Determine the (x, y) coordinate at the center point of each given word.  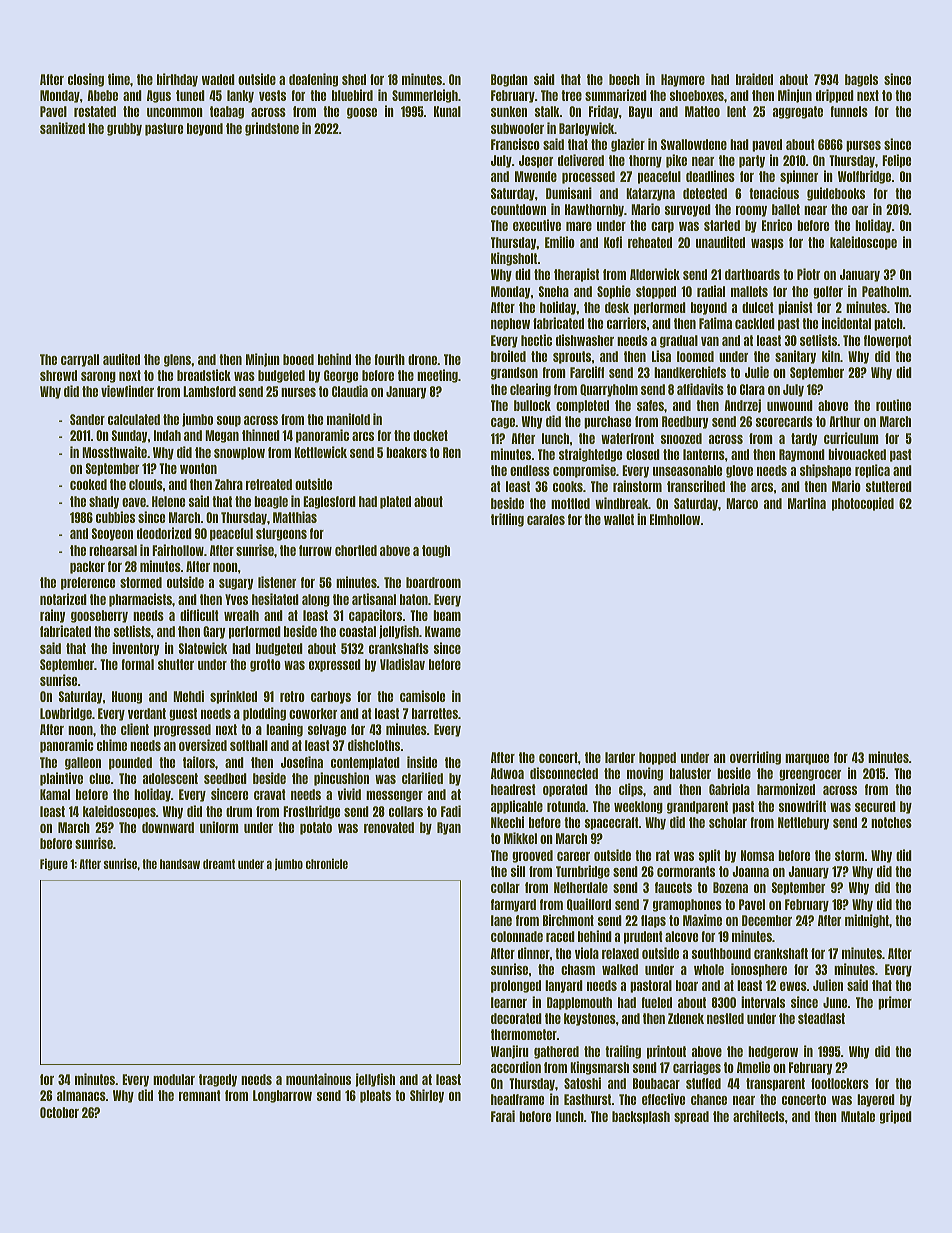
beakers (406, 452)
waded (218, 79)
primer (895, 1003)
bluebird (352, 95)
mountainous (318, 1079)
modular (174, 1079)
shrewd (58, 375)
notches (891, 822)
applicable (517, 807)
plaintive (61, 779)
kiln (831, 356)
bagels (861, 80)
